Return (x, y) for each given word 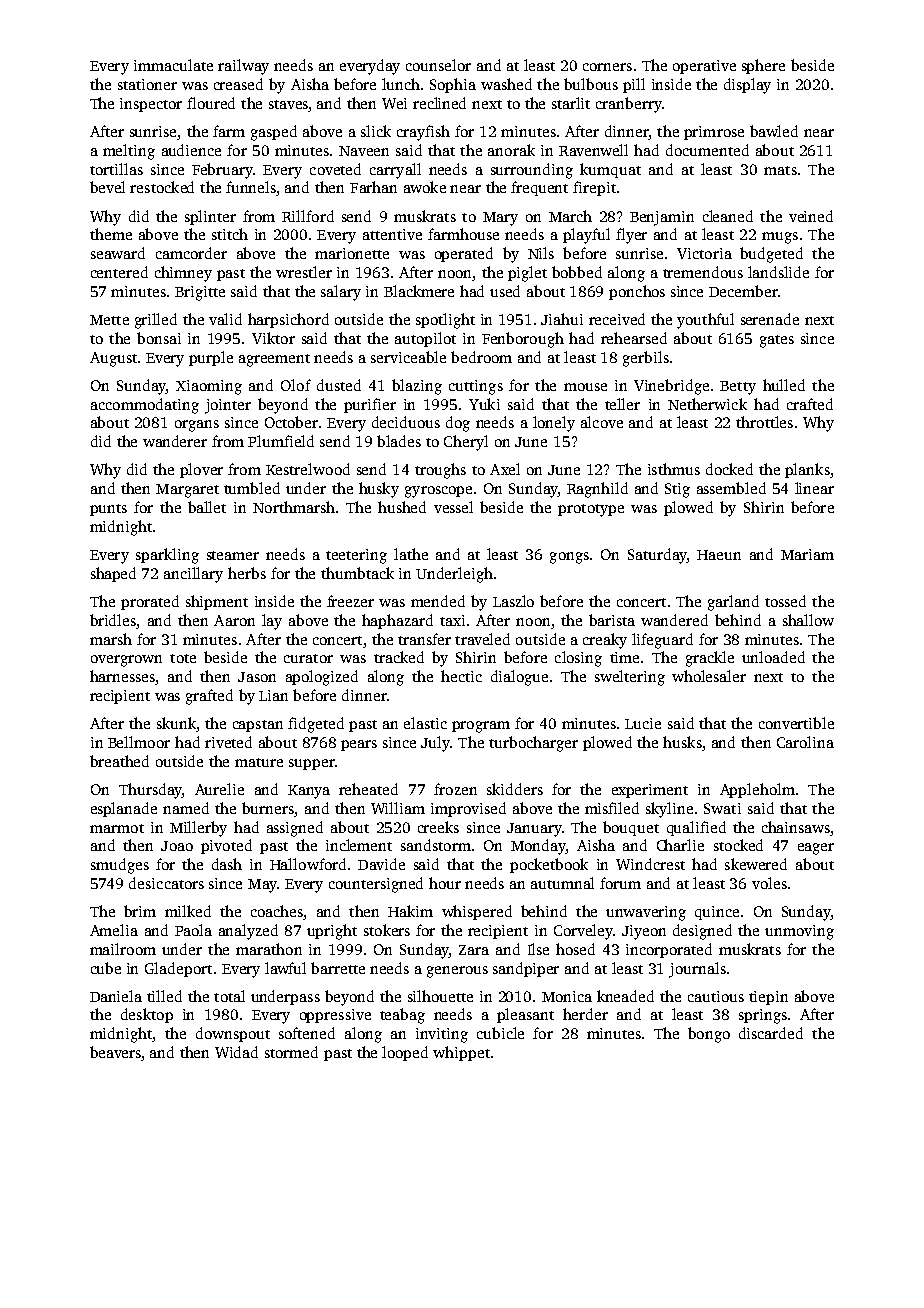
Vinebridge (671, 387)
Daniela (116, 996)
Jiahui (562, 319)
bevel (107, 187)
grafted (209, 697)
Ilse (538, 949)
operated (464, 254)
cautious (716, 996)
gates (777, 341)
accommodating (145, 406)
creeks (438, 827)
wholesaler (709, 676)
